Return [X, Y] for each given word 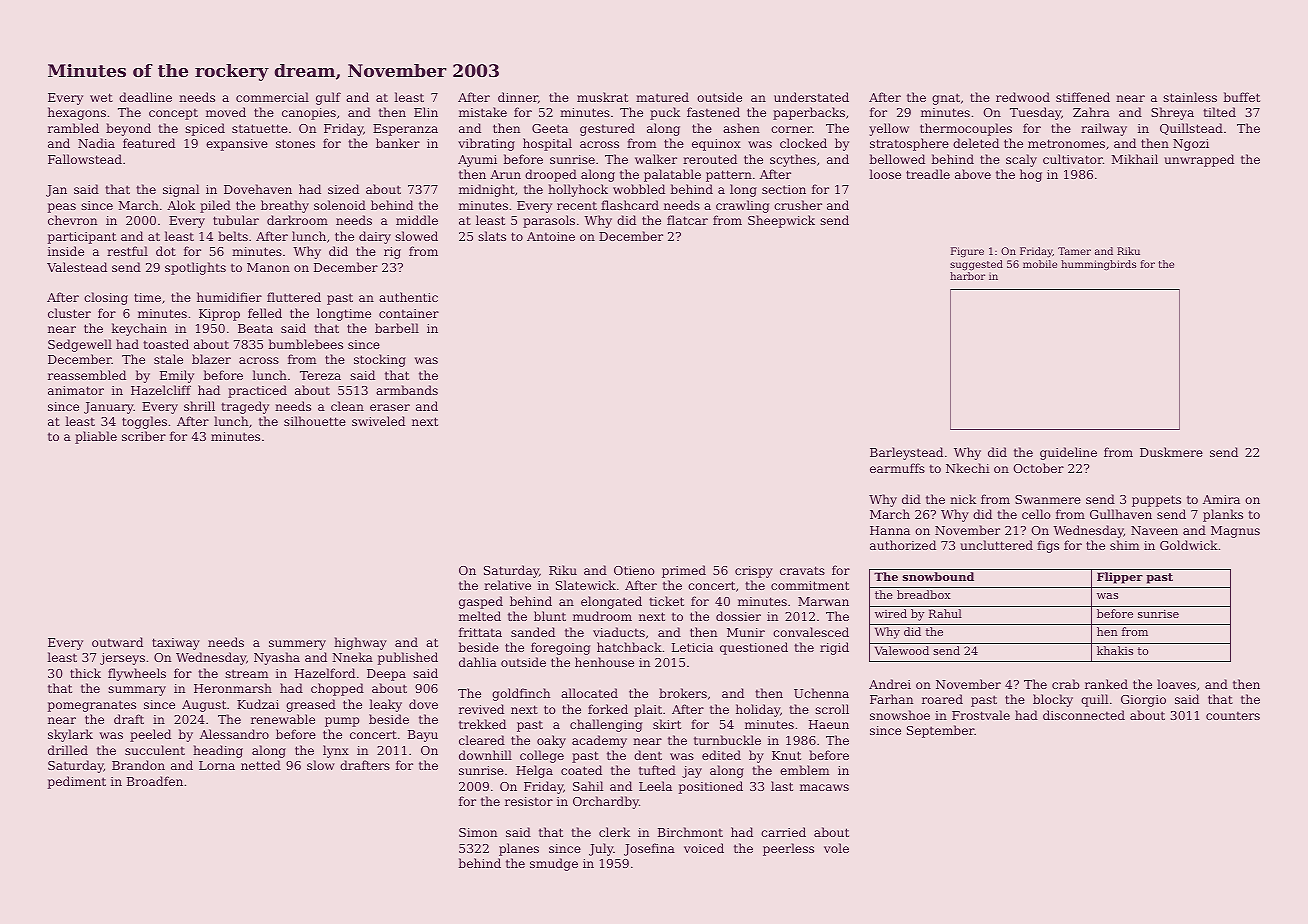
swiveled [378, 421]
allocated [589, 693]
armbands [407, 390]
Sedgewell [80, 345]
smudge [554, 864]
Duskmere [1171, 452]
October [1038, 468]
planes [519, 849]
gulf [328, 98]
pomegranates [92, 706]
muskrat [602, 97]
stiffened [1083, 97]
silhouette [315, 421]
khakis [1115, 650]
